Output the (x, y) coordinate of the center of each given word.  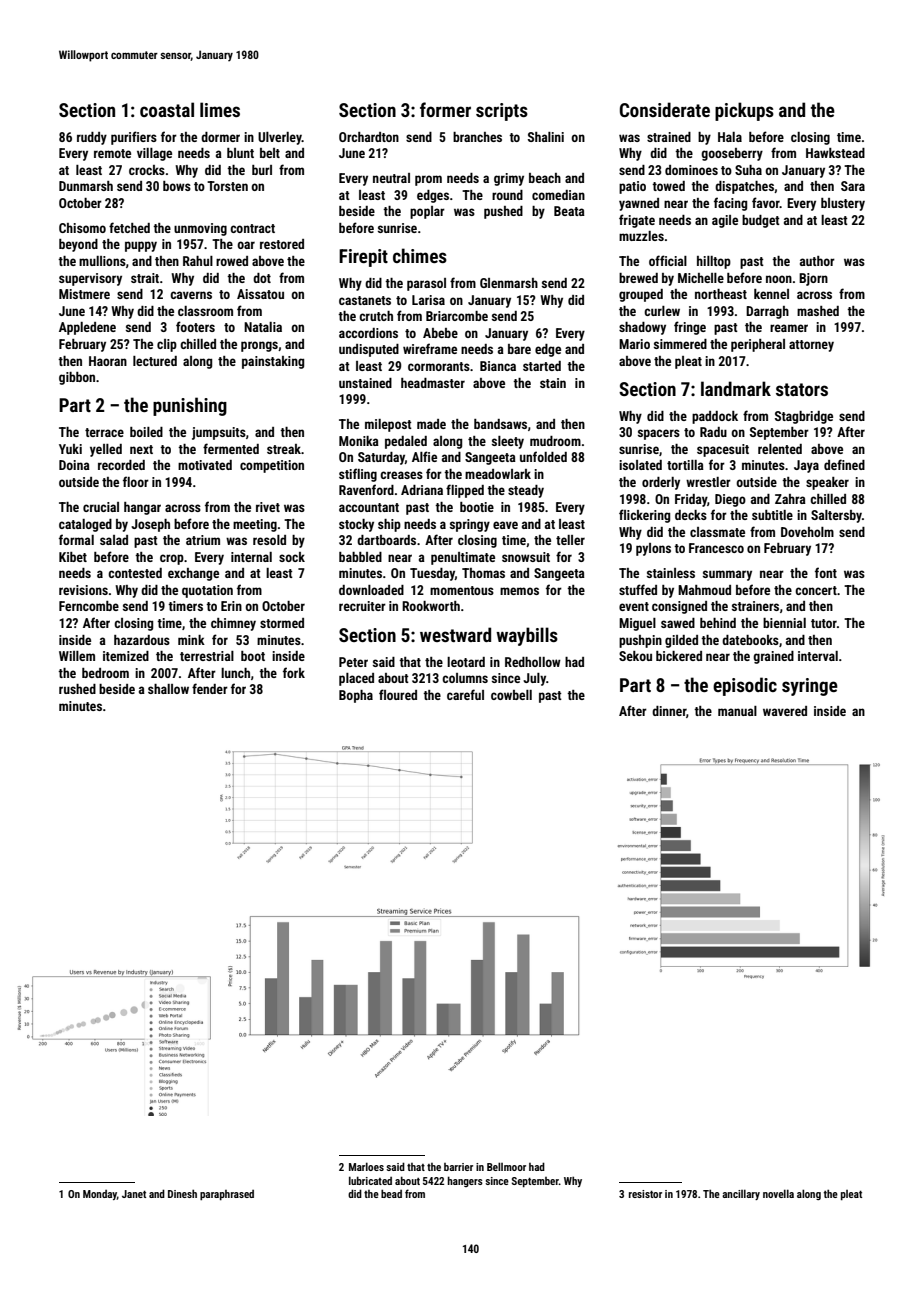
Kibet (73, 557)
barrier (458, 1167)
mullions (102, 261)
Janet (134, 1194)
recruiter (362, 606)
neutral (391, 178)
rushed (77, 689)
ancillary (741, 1194)
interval (818, 656)
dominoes (691, 170)
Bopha (356, 696)
